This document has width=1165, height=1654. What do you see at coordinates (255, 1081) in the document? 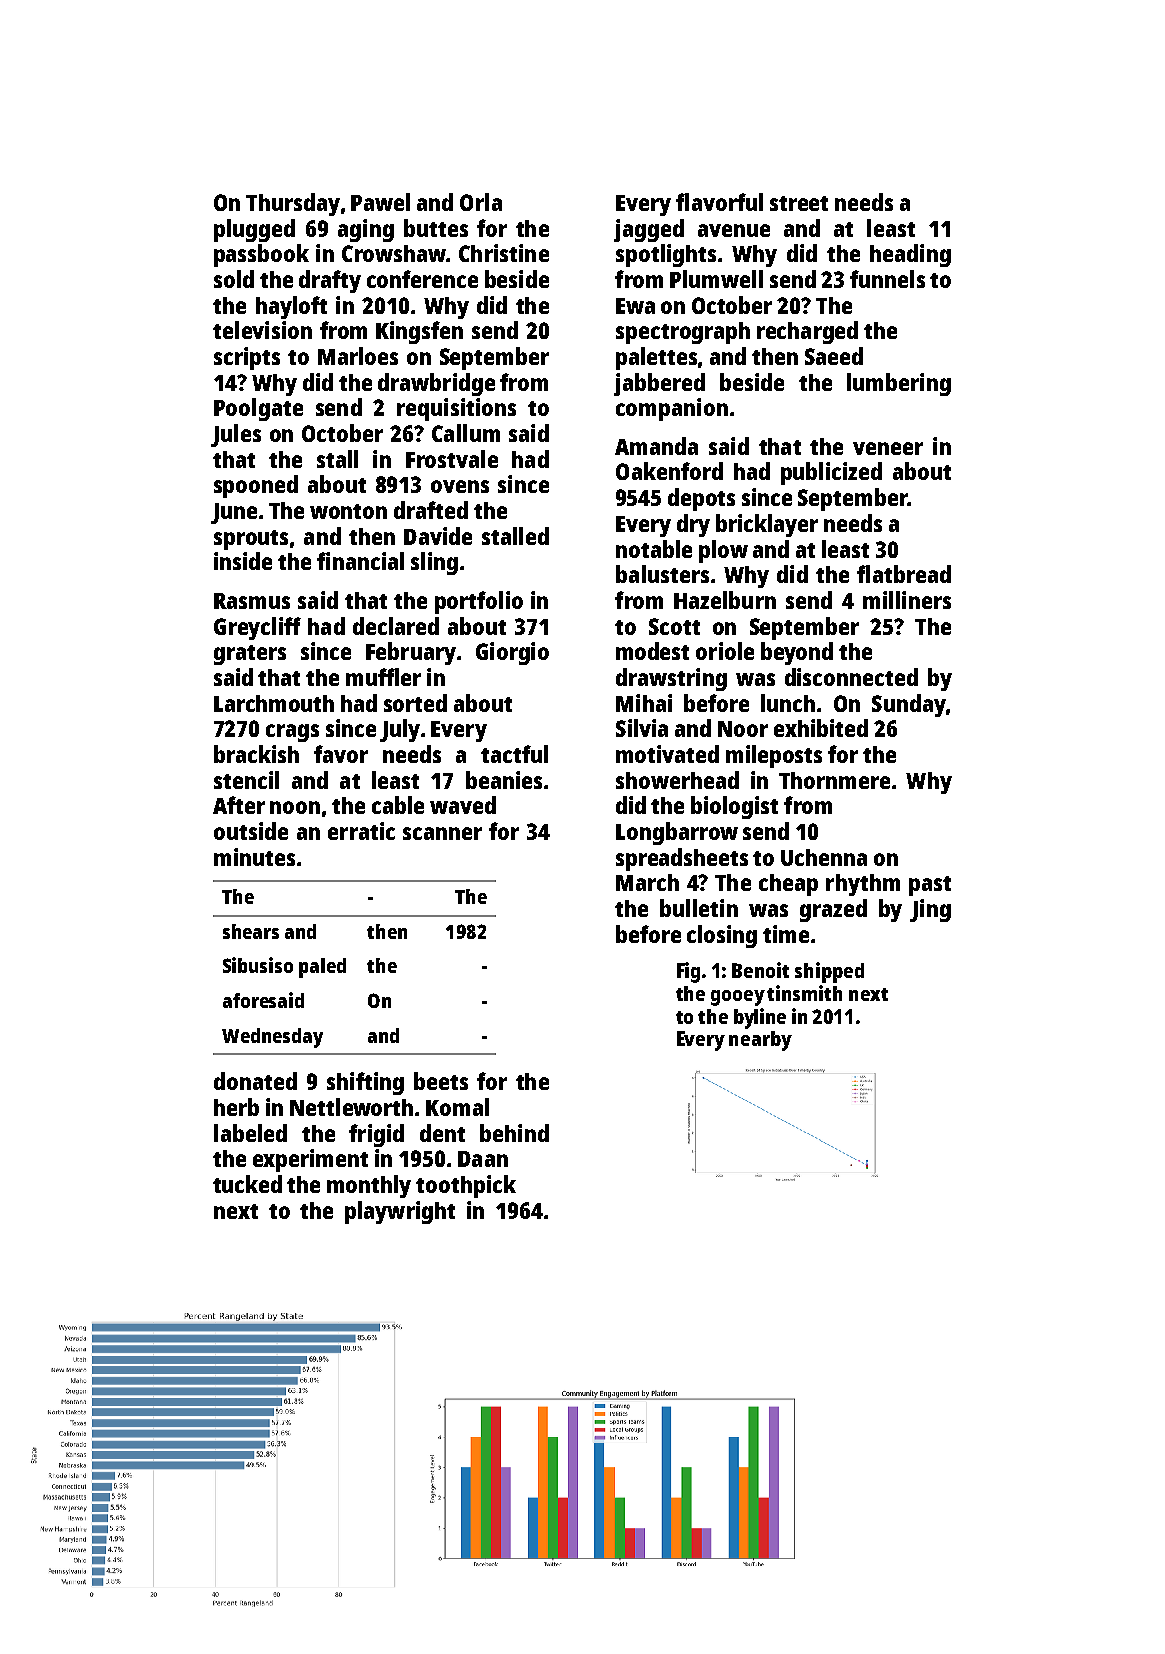
I see `donated` at bounding box center [255, 1081].
